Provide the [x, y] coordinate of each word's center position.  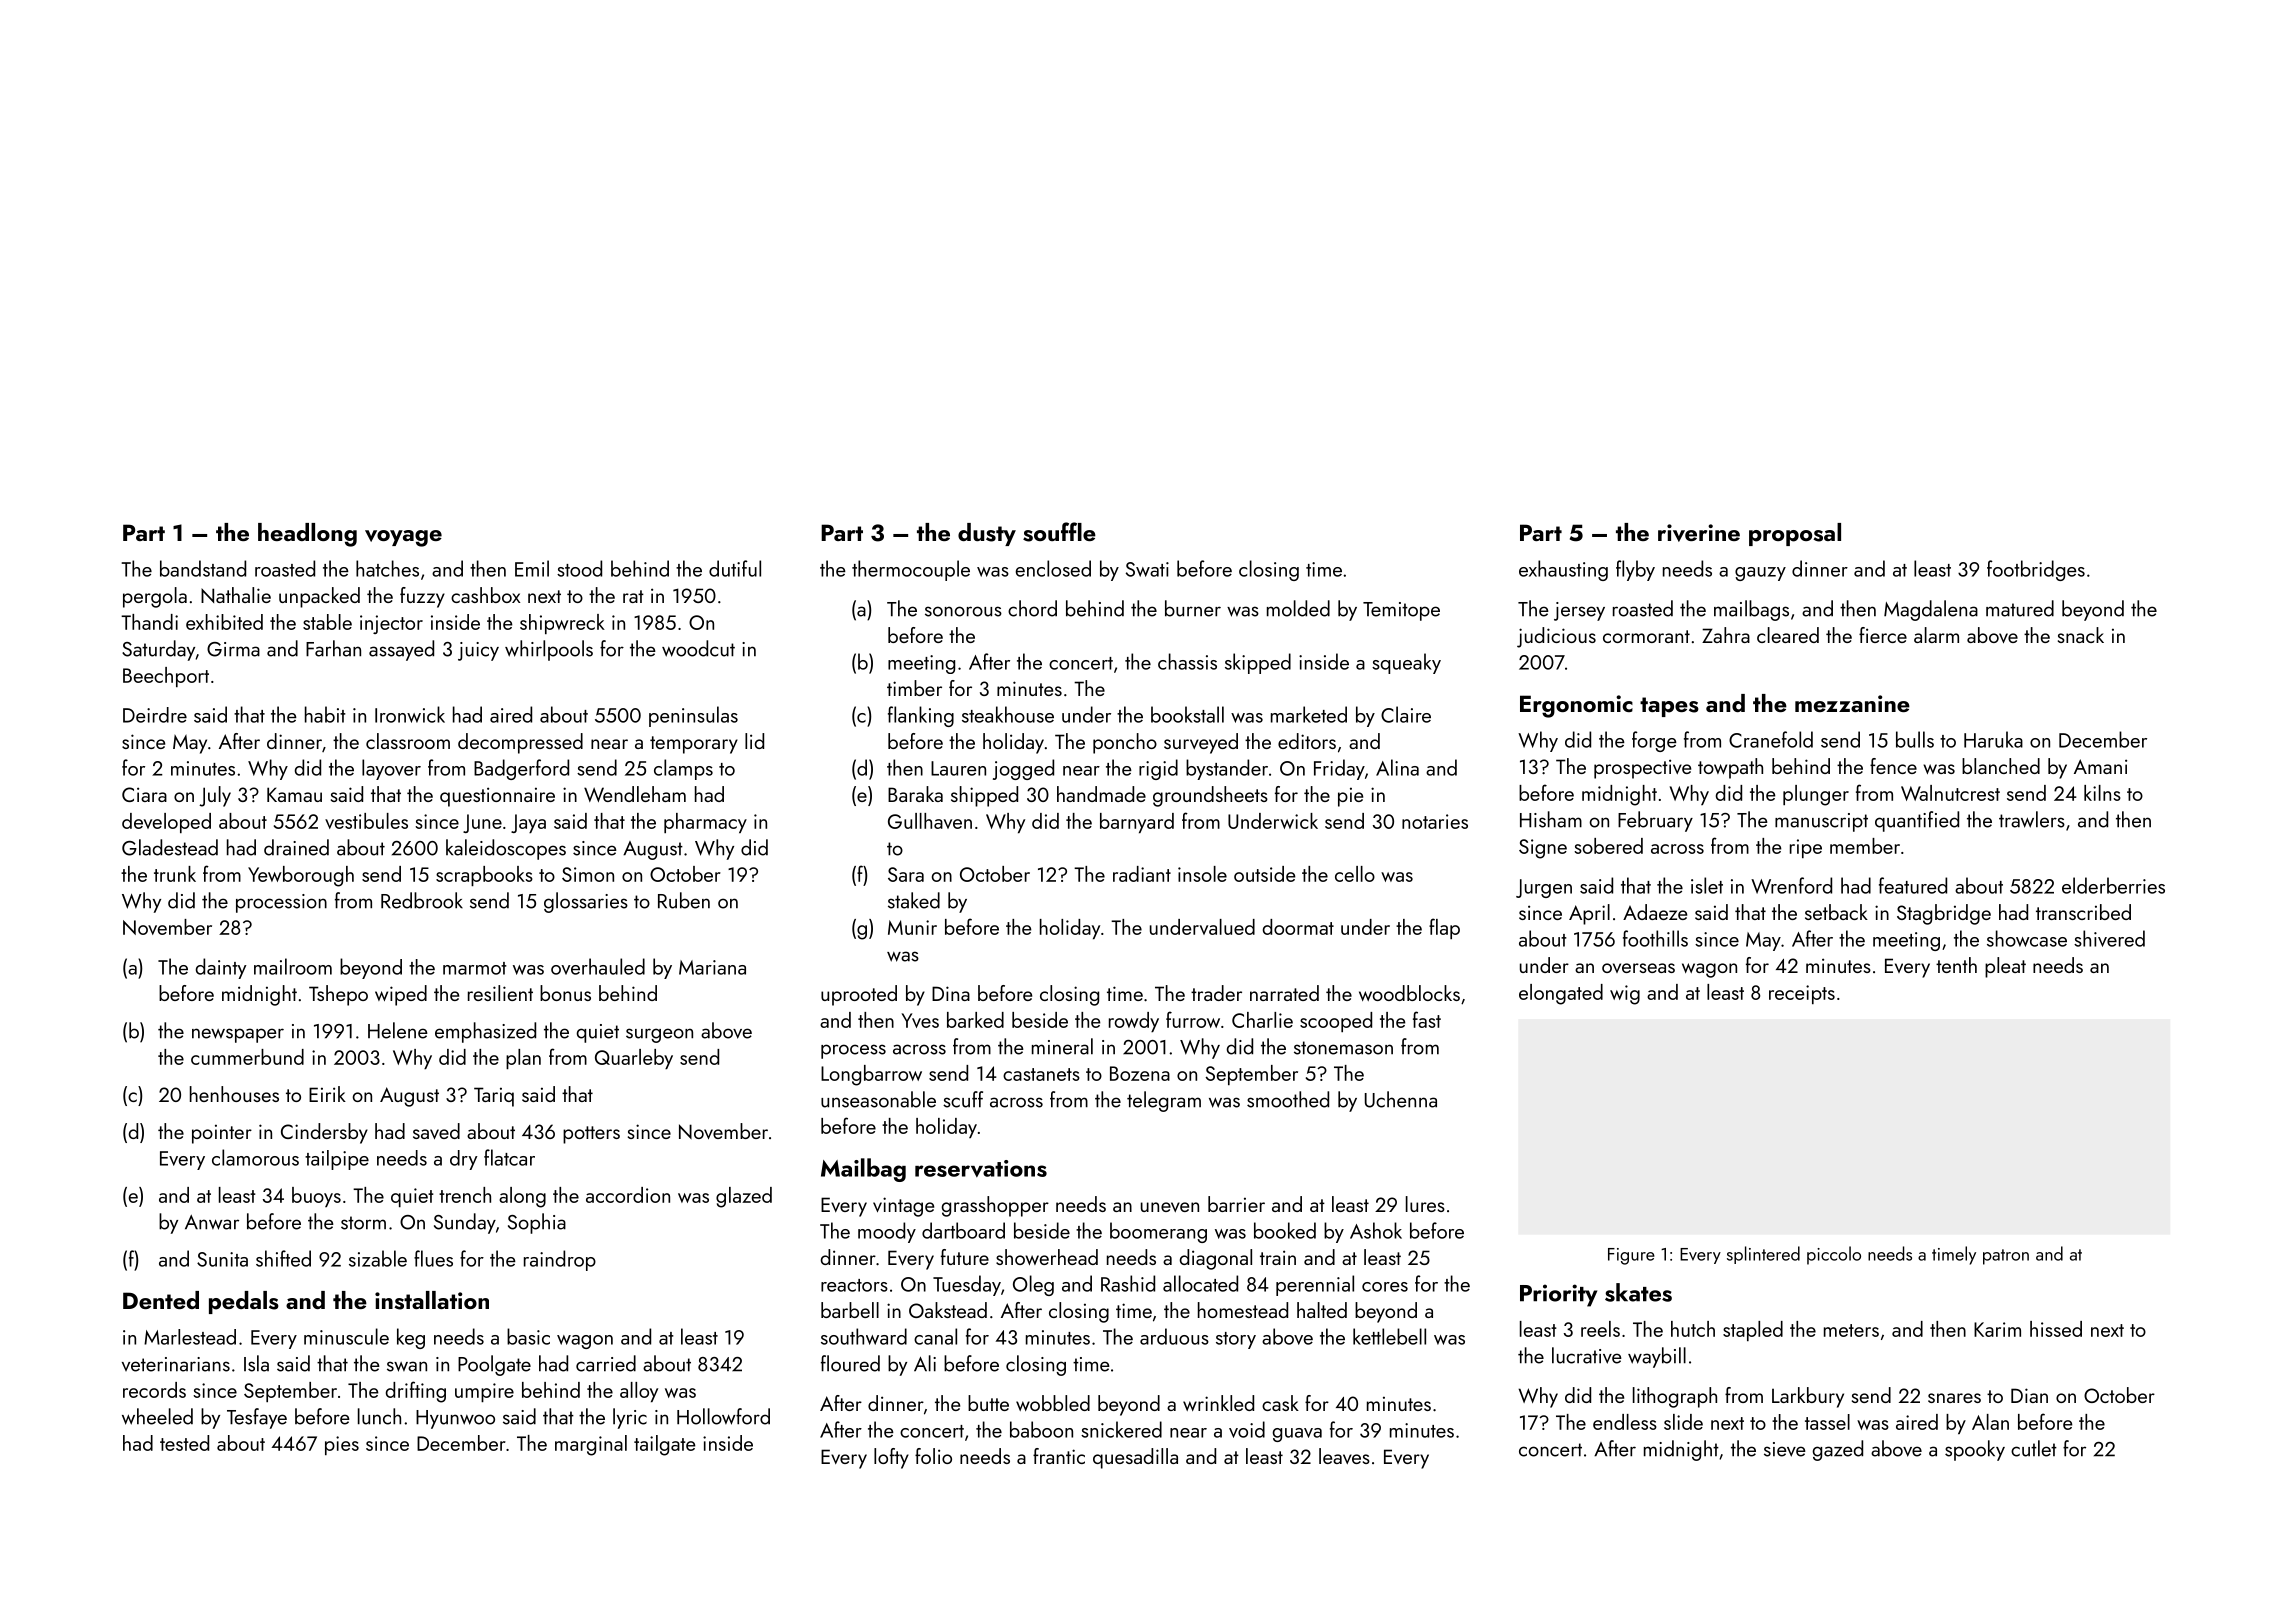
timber [914, 688]
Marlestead [190, 1337]
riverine [1699, 533]
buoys [316, 1197]
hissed [2056, 1329]
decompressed [520, 743]
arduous [1174, 1336]
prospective [1642, 769]
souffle [1059, 532]
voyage [403, 538]
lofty [891, 1458]
